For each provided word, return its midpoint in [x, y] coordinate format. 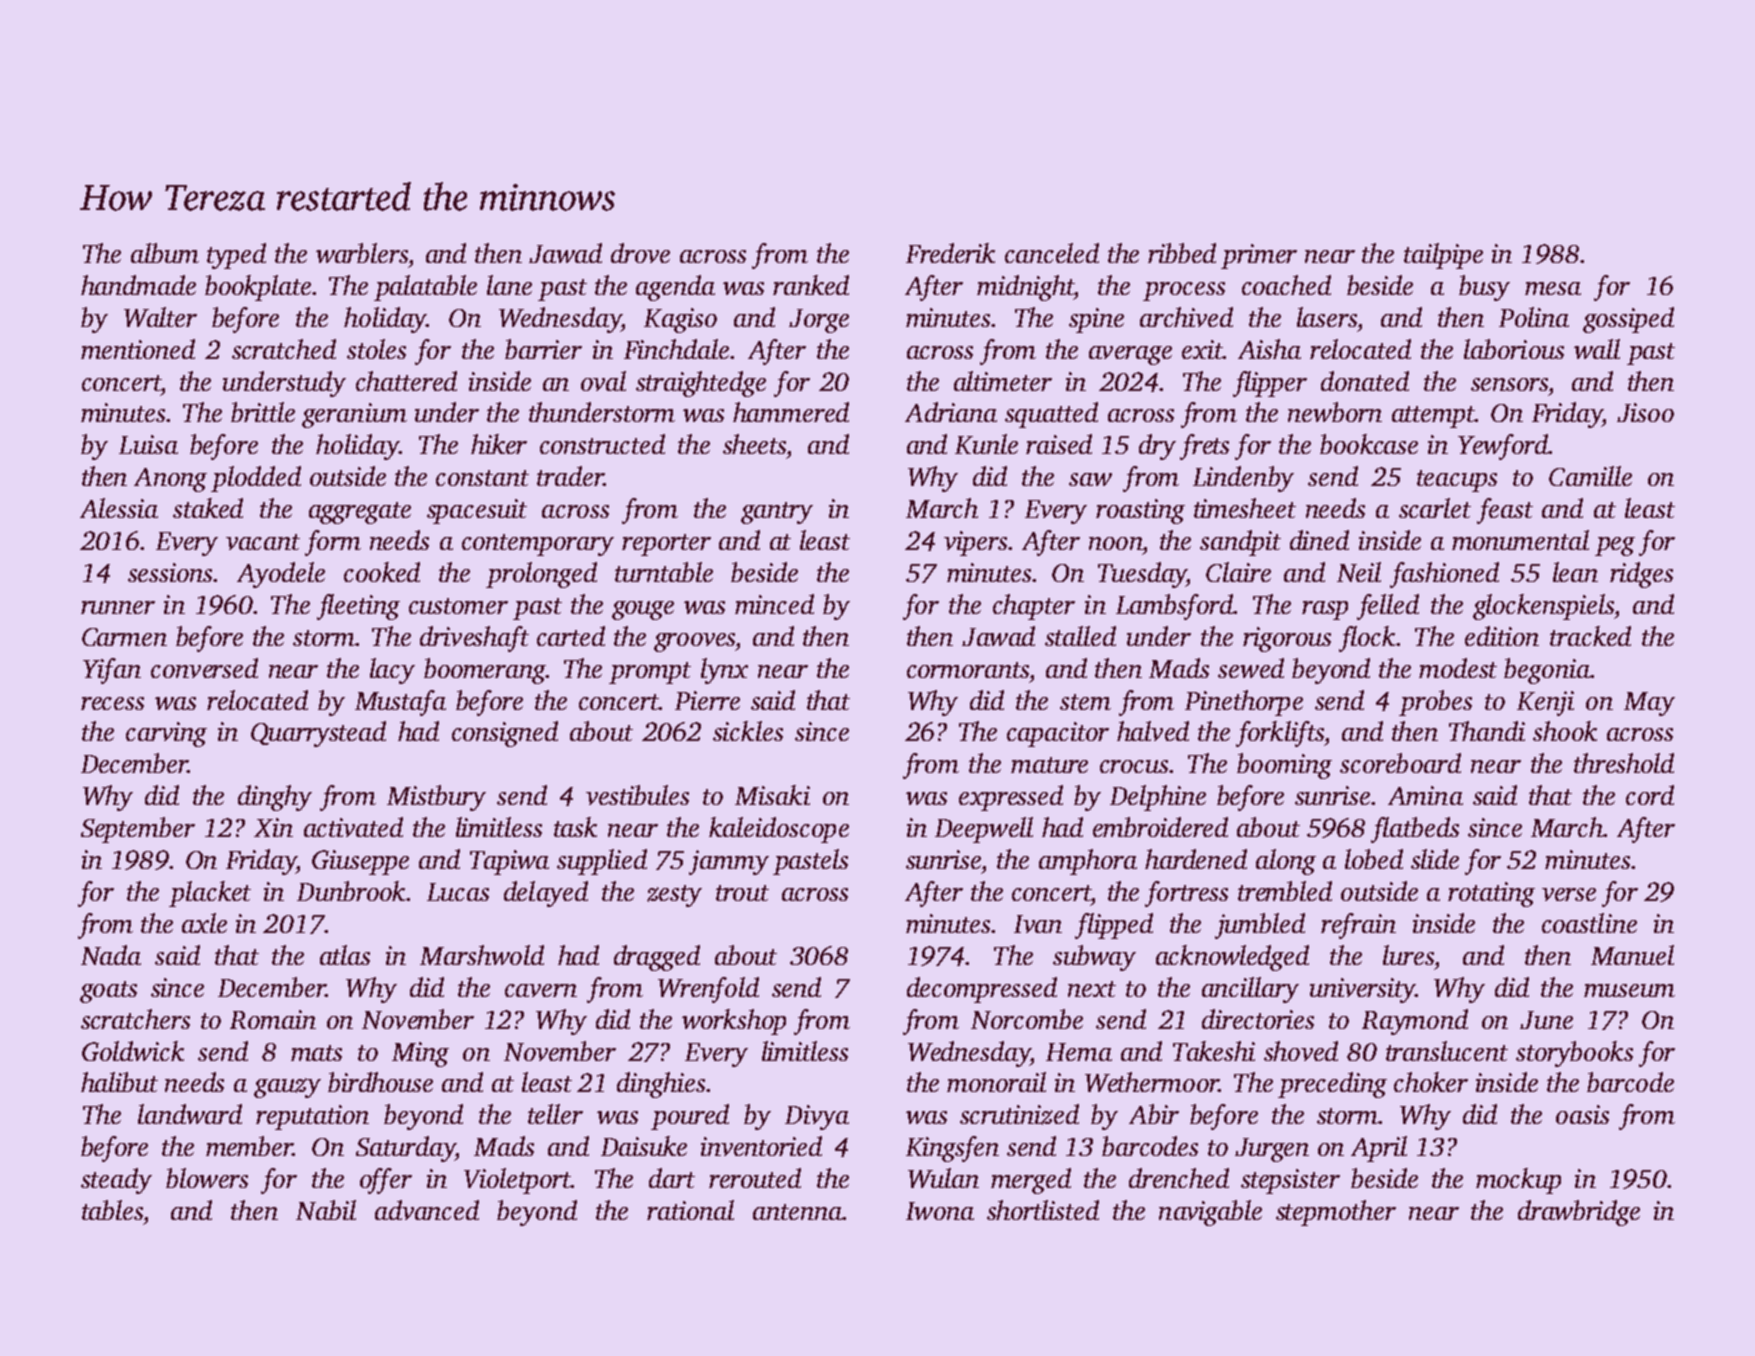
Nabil [326, 1210]
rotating [1491, 894]
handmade [138, 285]
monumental [1520, 540]
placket [210, 894]
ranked [811, 285]
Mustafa [400, 703]
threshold [1624, 763]
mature [1049, 765]
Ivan [1038, 924]
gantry [777, 513]
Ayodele [281, 575]
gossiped [1628, 320]
